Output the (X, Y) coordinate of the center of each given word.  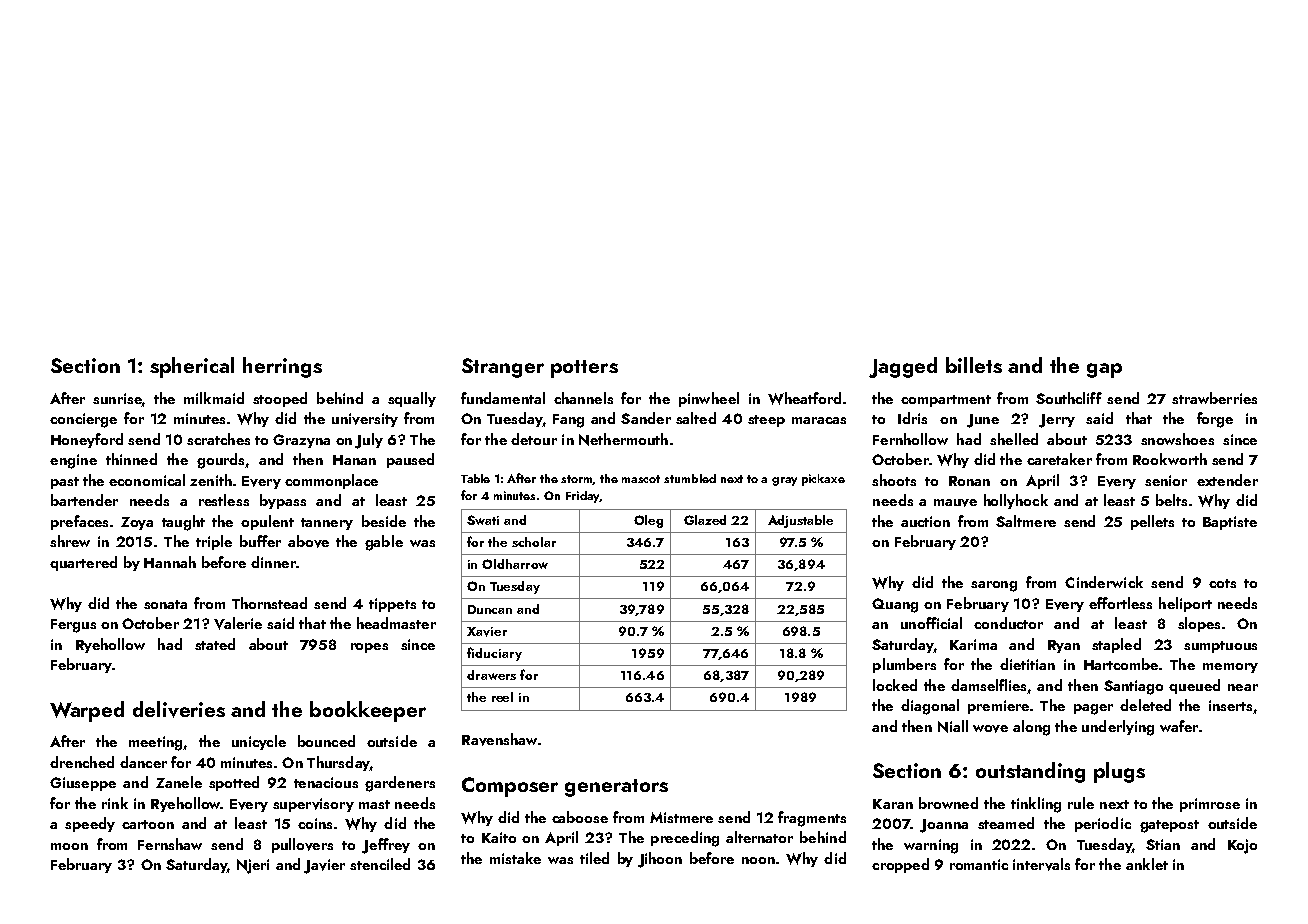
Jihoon (660, 860)
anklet (1147, 864)
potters (584, 369)
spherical (192, 367)
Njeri (253, 866)
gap (1104, 370)
